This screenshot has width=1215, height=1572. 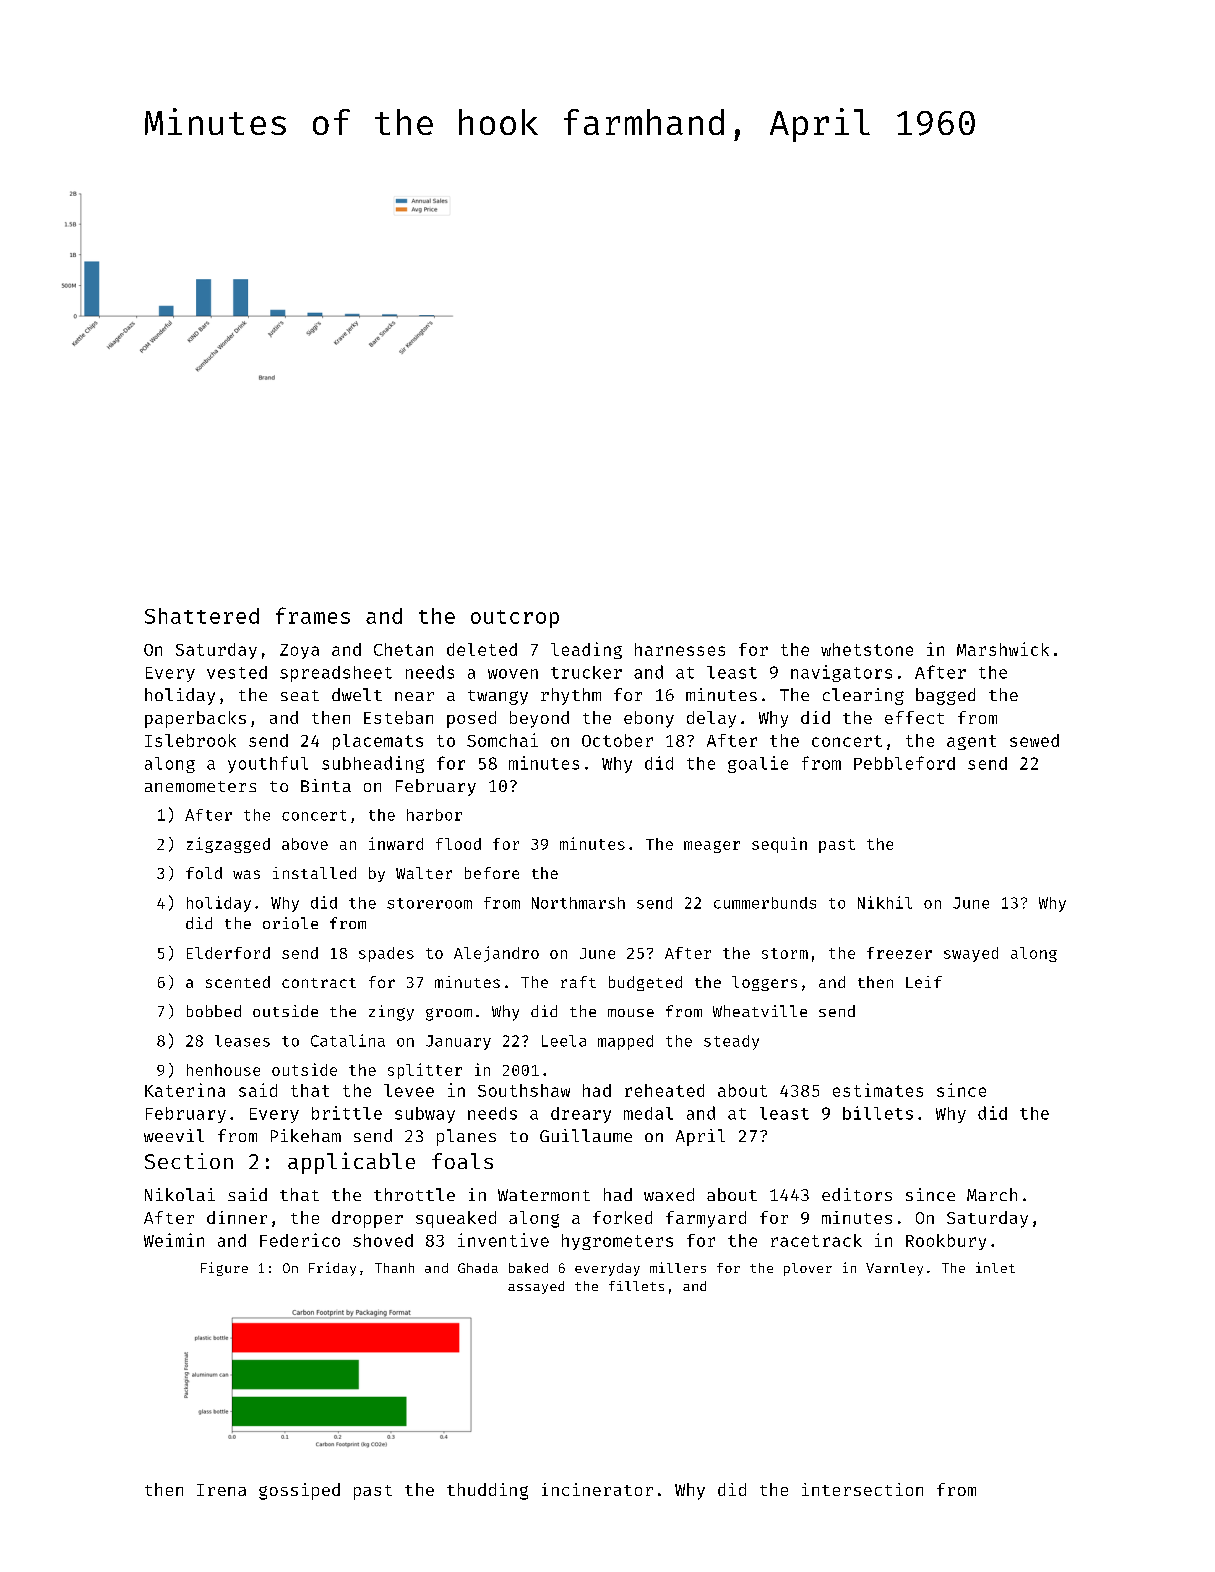 What do you see at coordinates (680, 649) in the screenshot?
I see `harnesses` at bounding box center [680, 649].
